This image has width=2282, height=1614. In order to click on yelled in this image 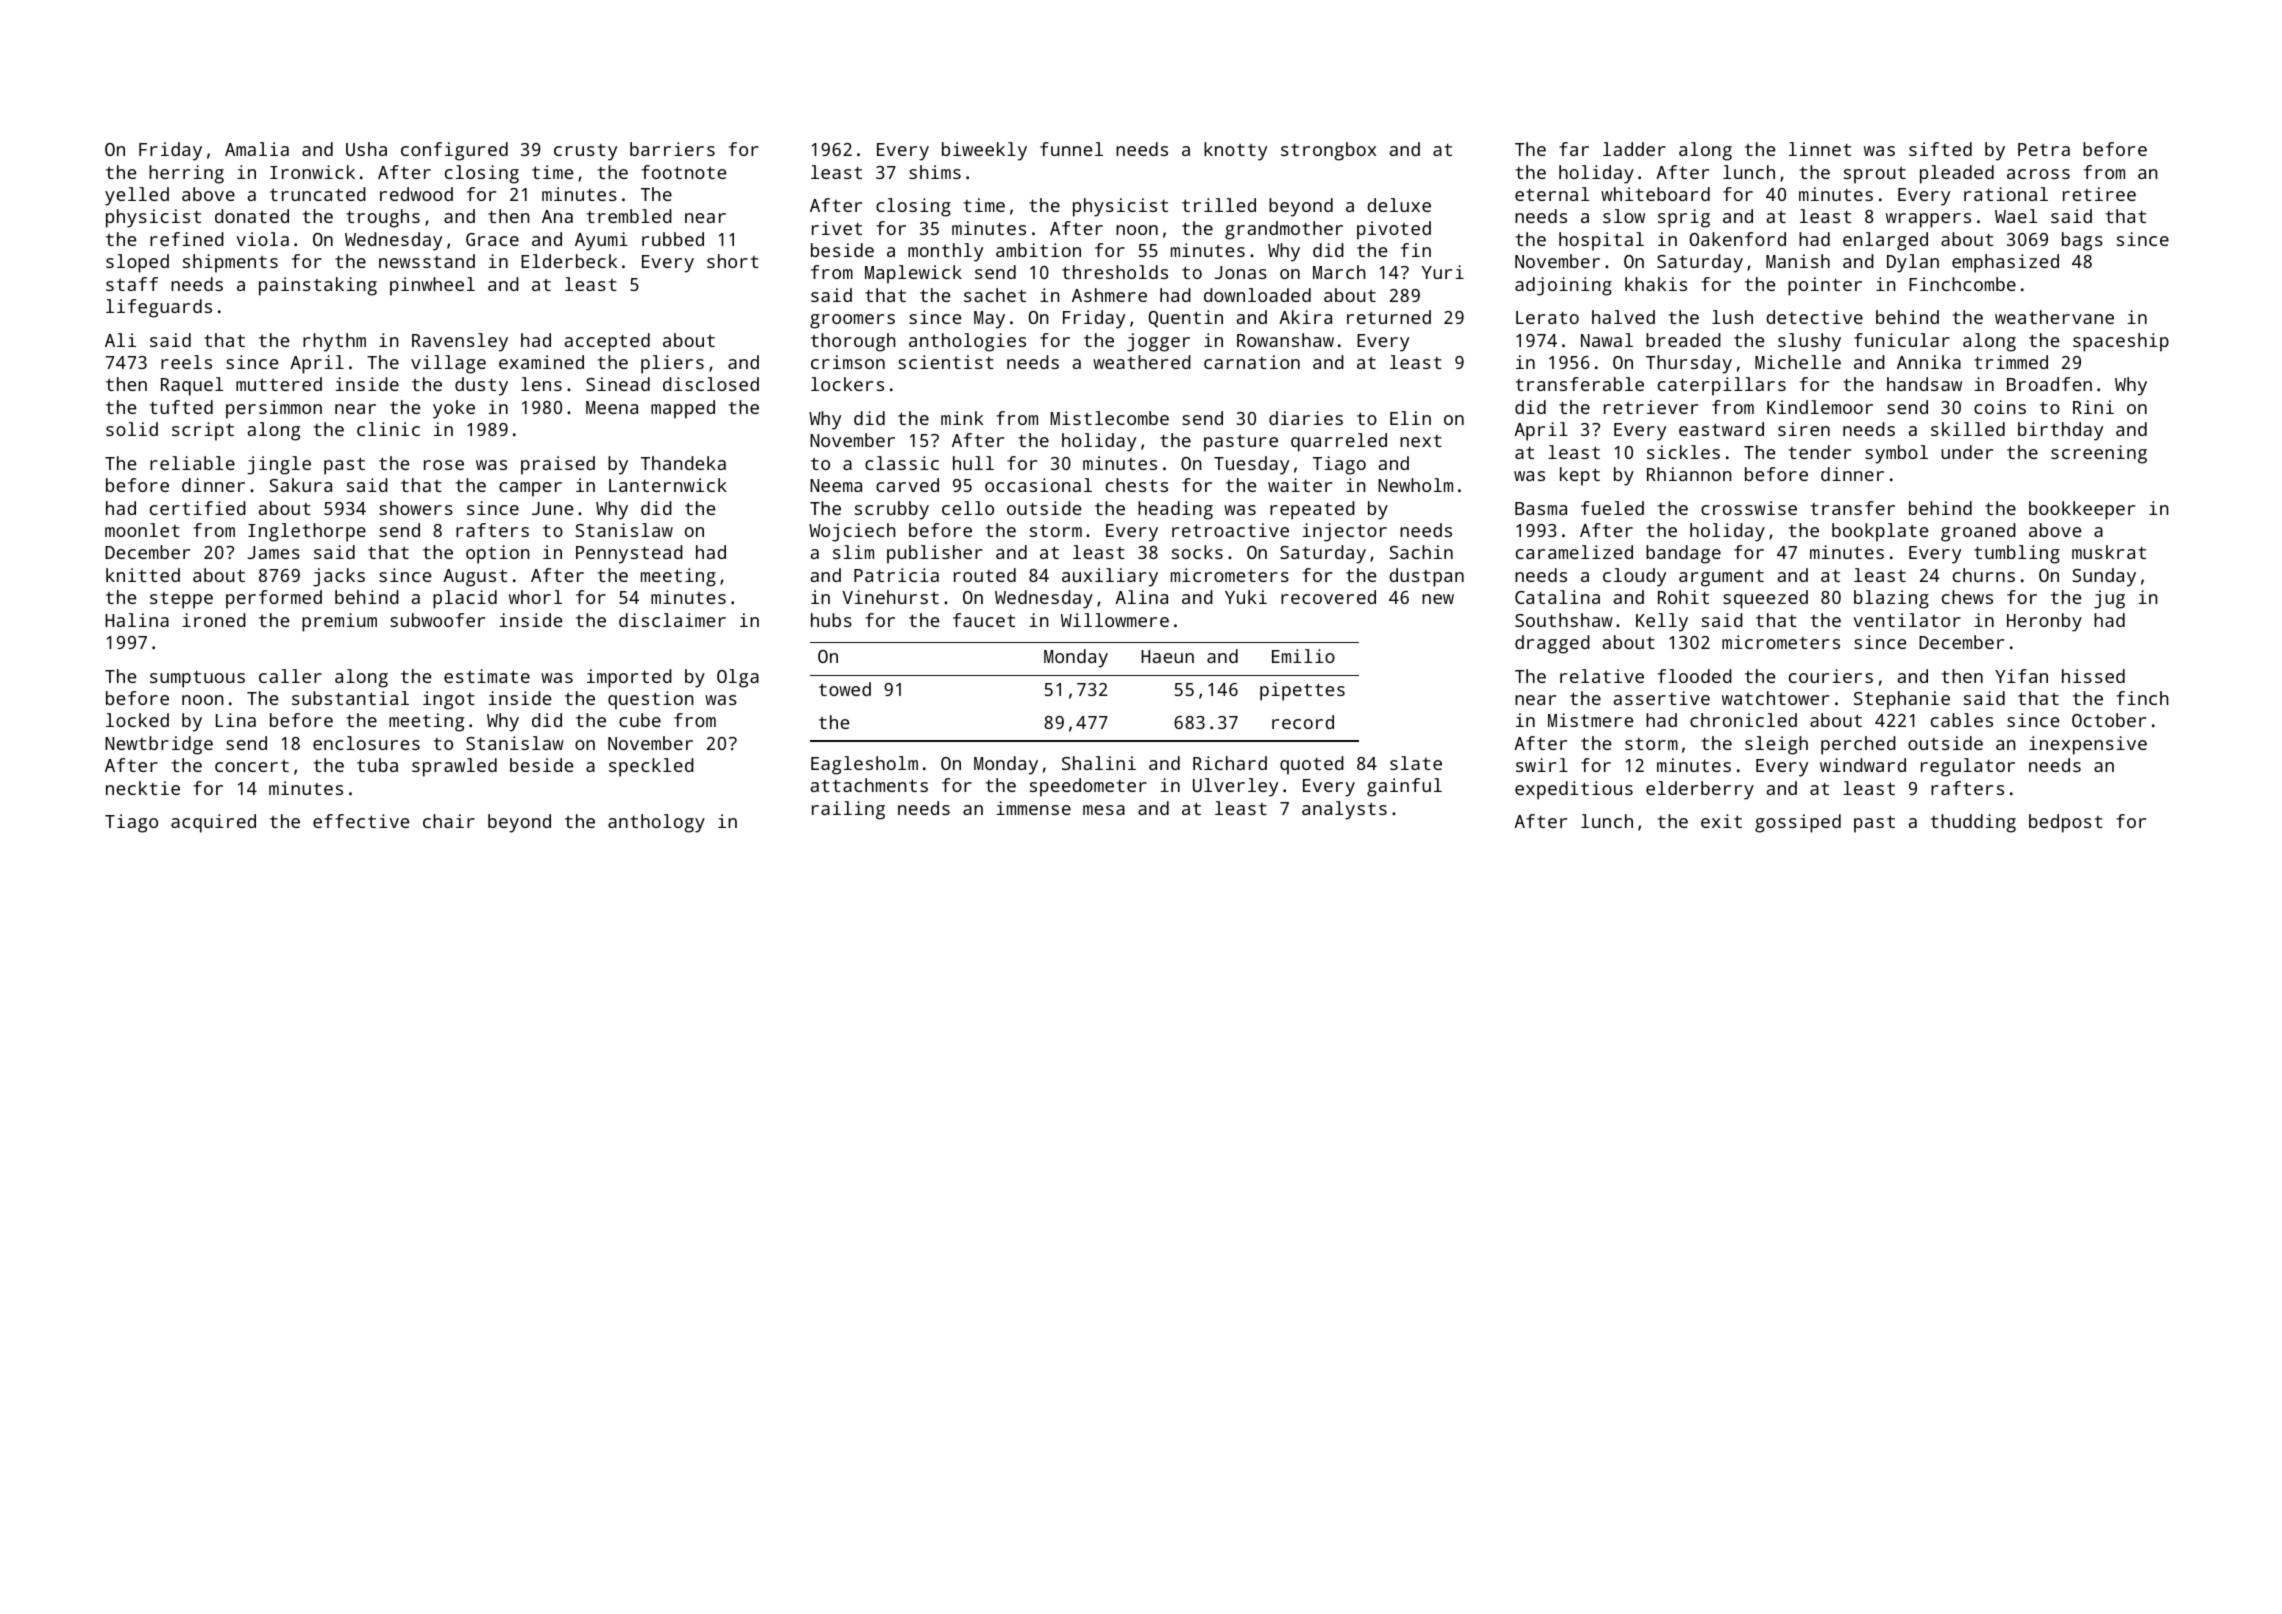, I will do `click(137, 196)`.
